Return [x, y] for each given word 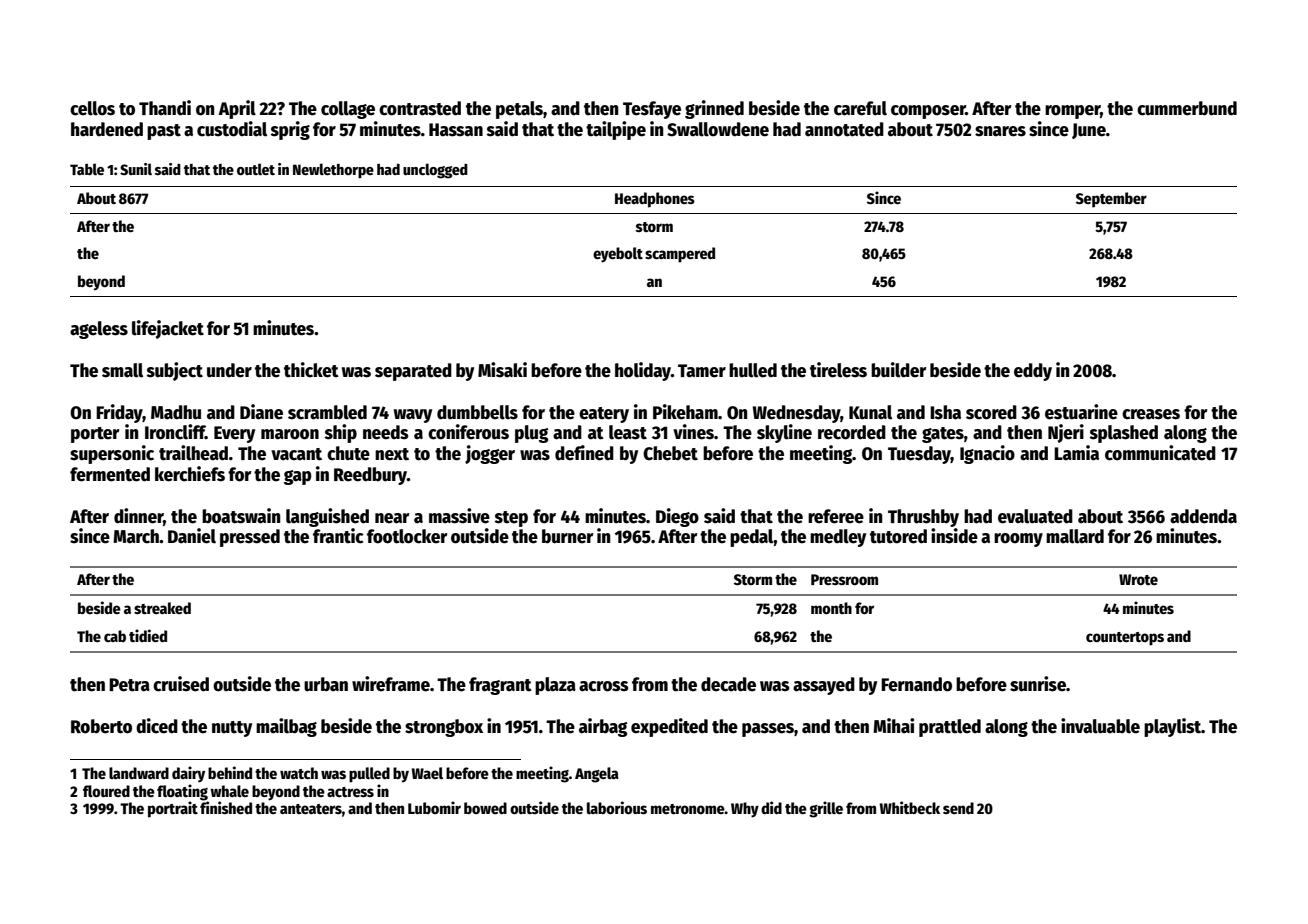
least [628, 432]
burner [567, 536]
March [136, 536]
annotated [844, 129]
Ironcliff [175, 432]
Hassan [456, 130]
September [1111, 200]
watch [299, 773]
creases [1151, 414]
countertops [1125, 639]
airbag [603, 727]
